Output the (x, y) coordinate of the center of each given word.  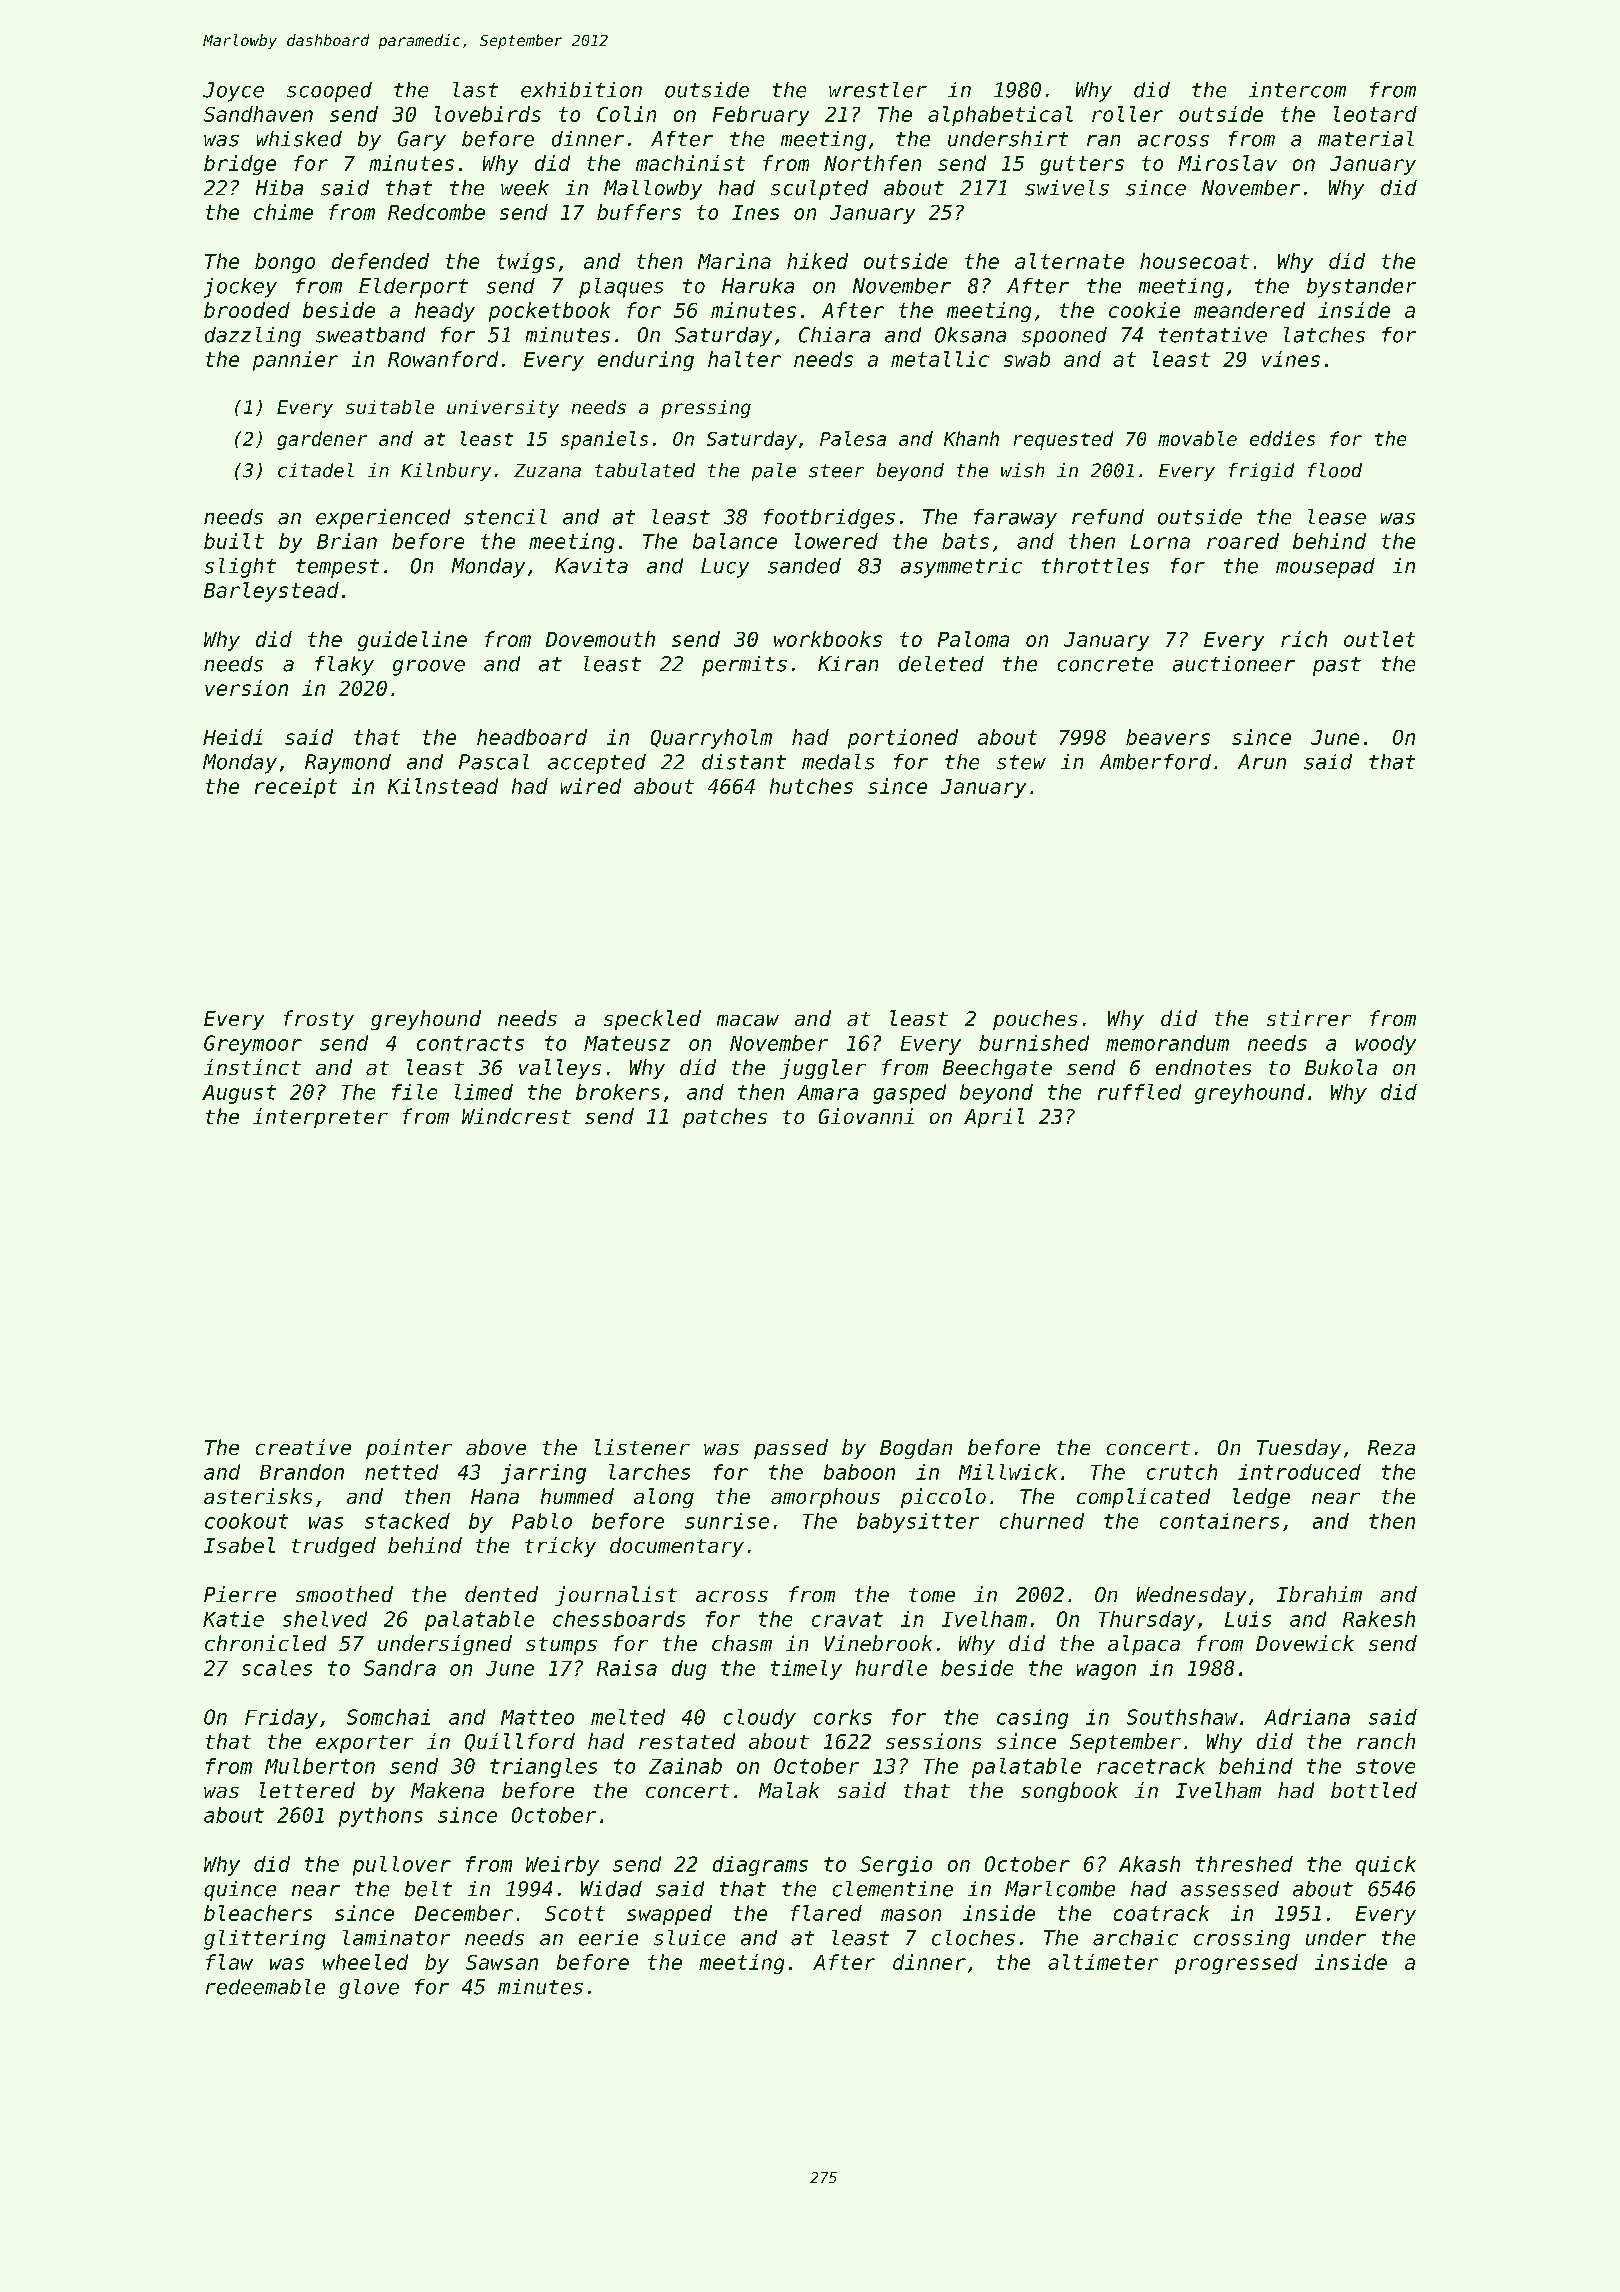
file (414, 1092)
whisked (299, 139)
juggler (823, 1069)
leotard (1375, 114)
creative (303, 1447)
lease (1337, 517)
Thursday (1147, 1621)
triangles (543, 1768)
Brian (347, 541)
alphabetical (1000, 116)
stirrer (1309, 1018)
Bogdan (916, 1449)
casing (1032, 1719)
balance (735, 541)
